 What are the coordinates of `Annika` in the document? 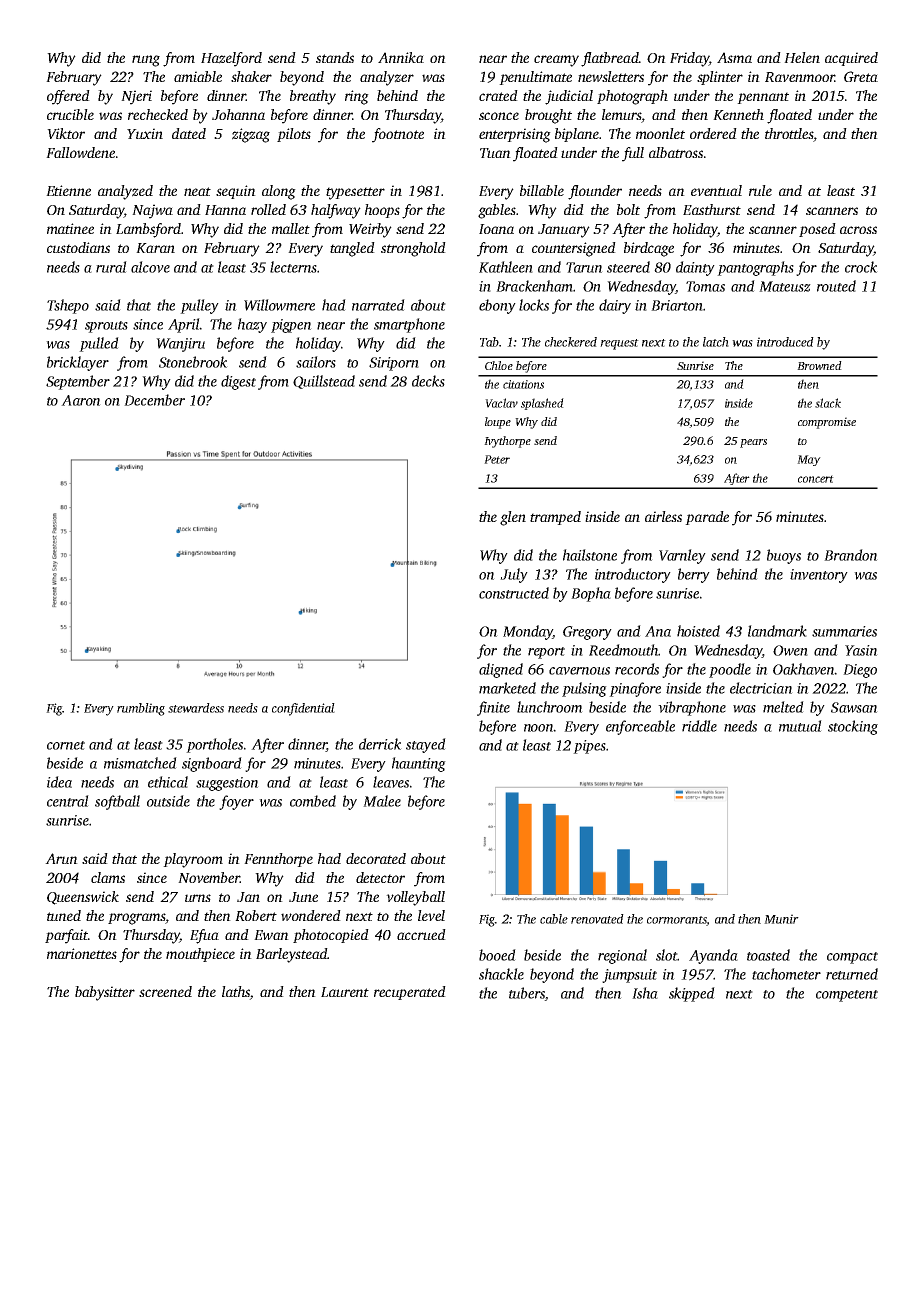 It's located at (401, 57).
